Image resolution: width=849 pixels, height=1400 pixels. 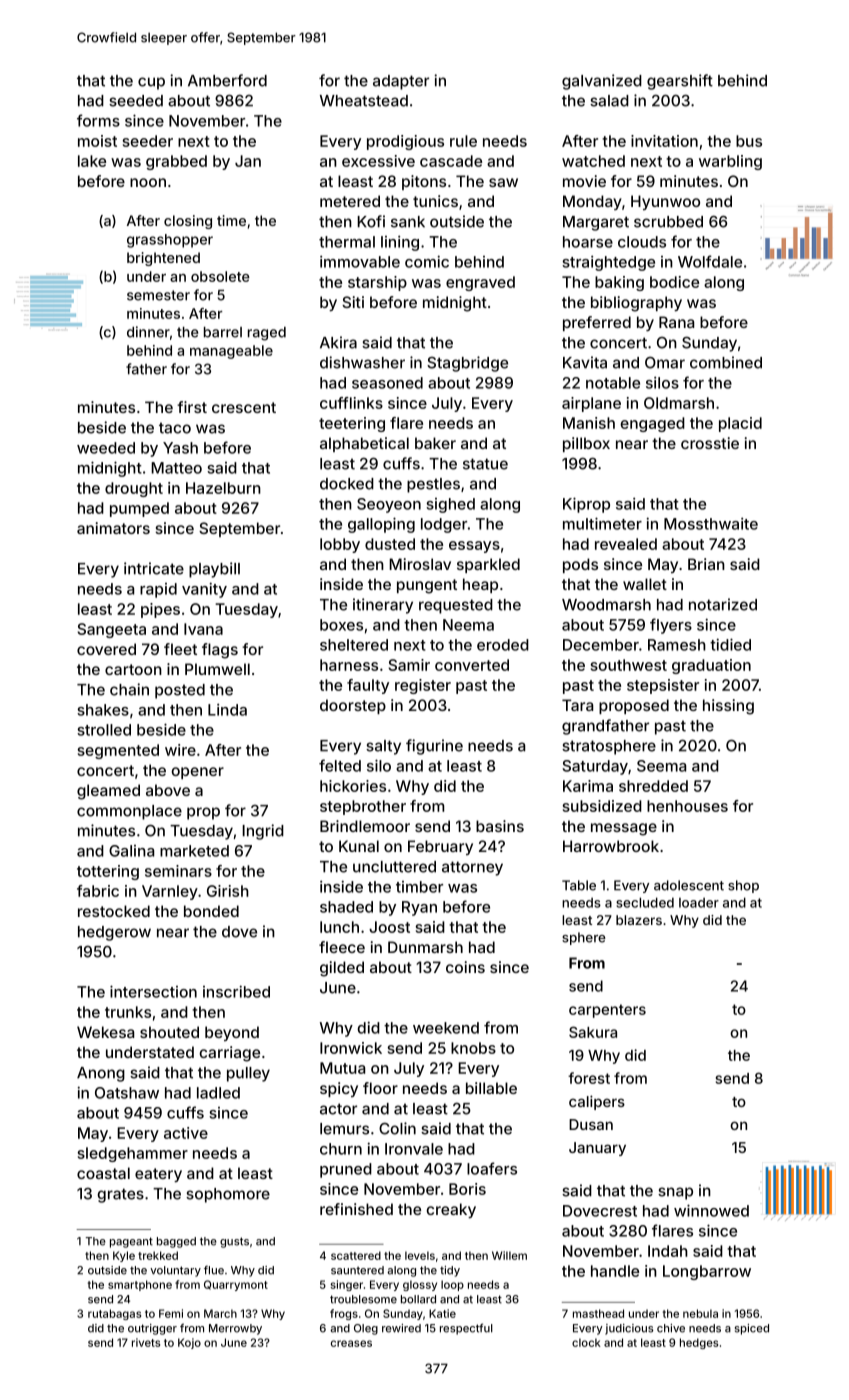 I want to click on rutabagas, so click(x=114, y=1314).
